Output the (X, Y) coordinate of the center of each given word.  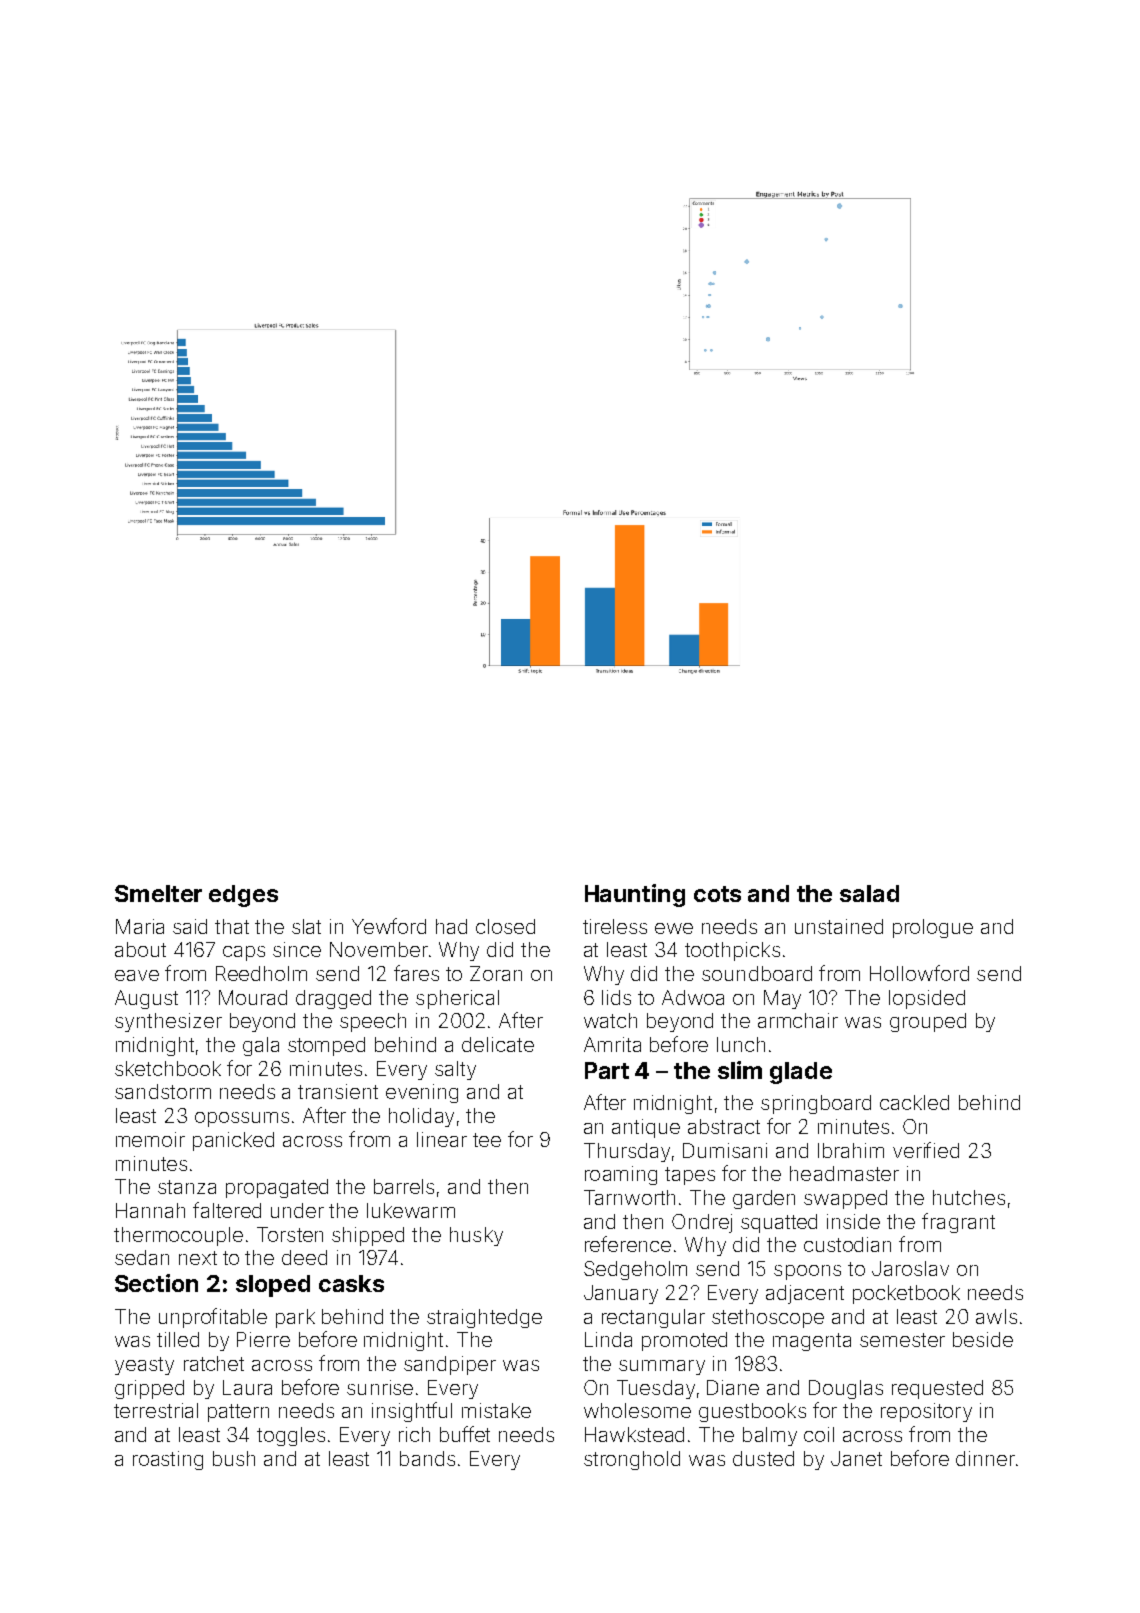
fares (416, 973)
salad (869, 893)
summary (662, 1367)
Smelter (158, 893)
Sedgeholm (635, 1270)
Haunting (635, 895)
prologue (933, 928)
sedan (142, 1257)
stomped (326, 1046)
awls (996, 1316)
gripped (149, 1389)
